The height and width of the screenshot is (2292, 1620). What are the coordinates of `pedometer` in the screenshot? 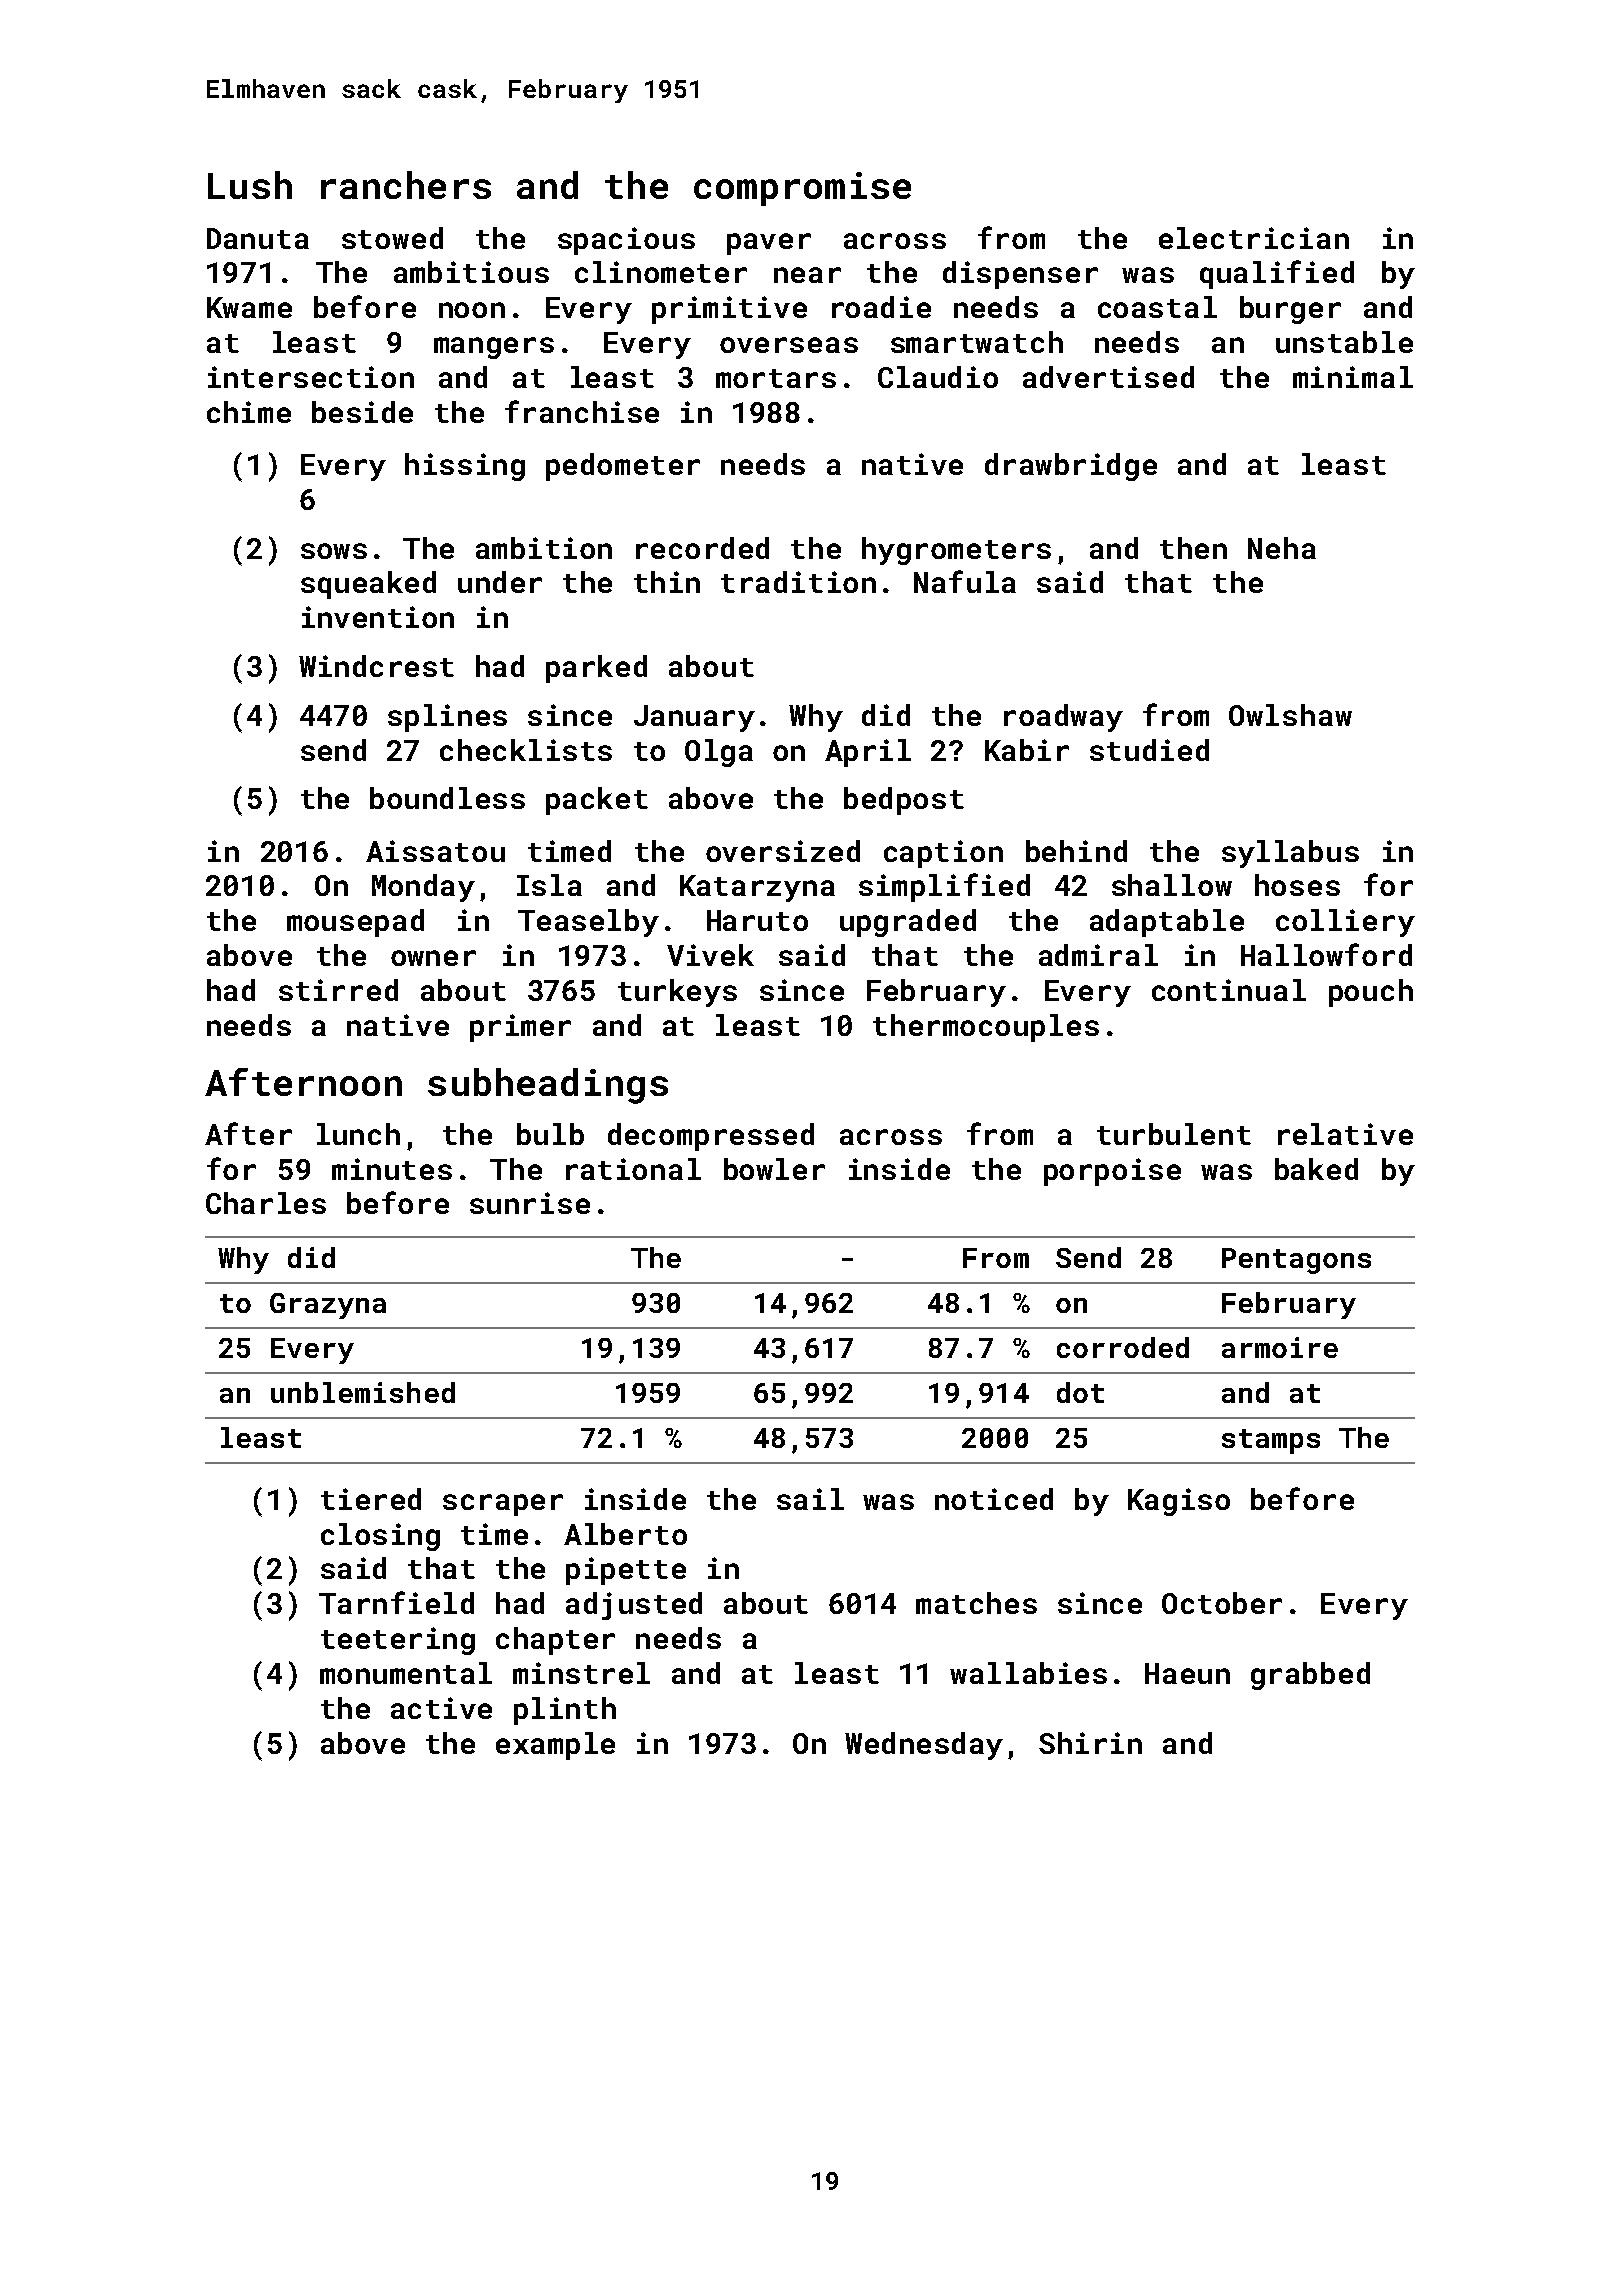 It's located at (623, 467).
